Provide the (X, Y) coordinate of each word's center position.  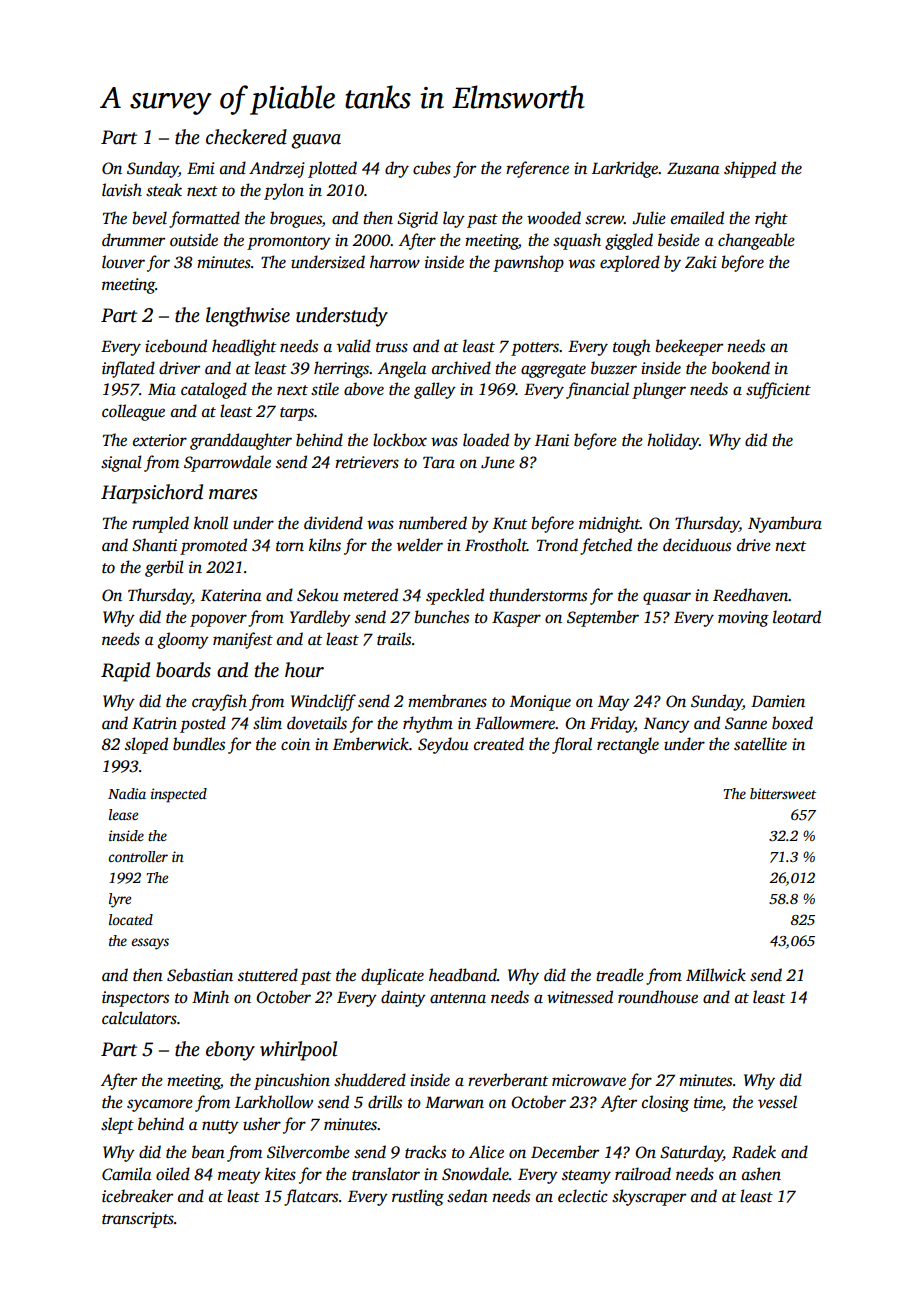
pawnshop (528, 263)
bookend (741, 368)
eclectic (583, 1196)
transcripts (138, 1220)
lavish (122, 190)
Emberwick (371, 744)
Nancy (667, 725)
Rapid (125, 672)
